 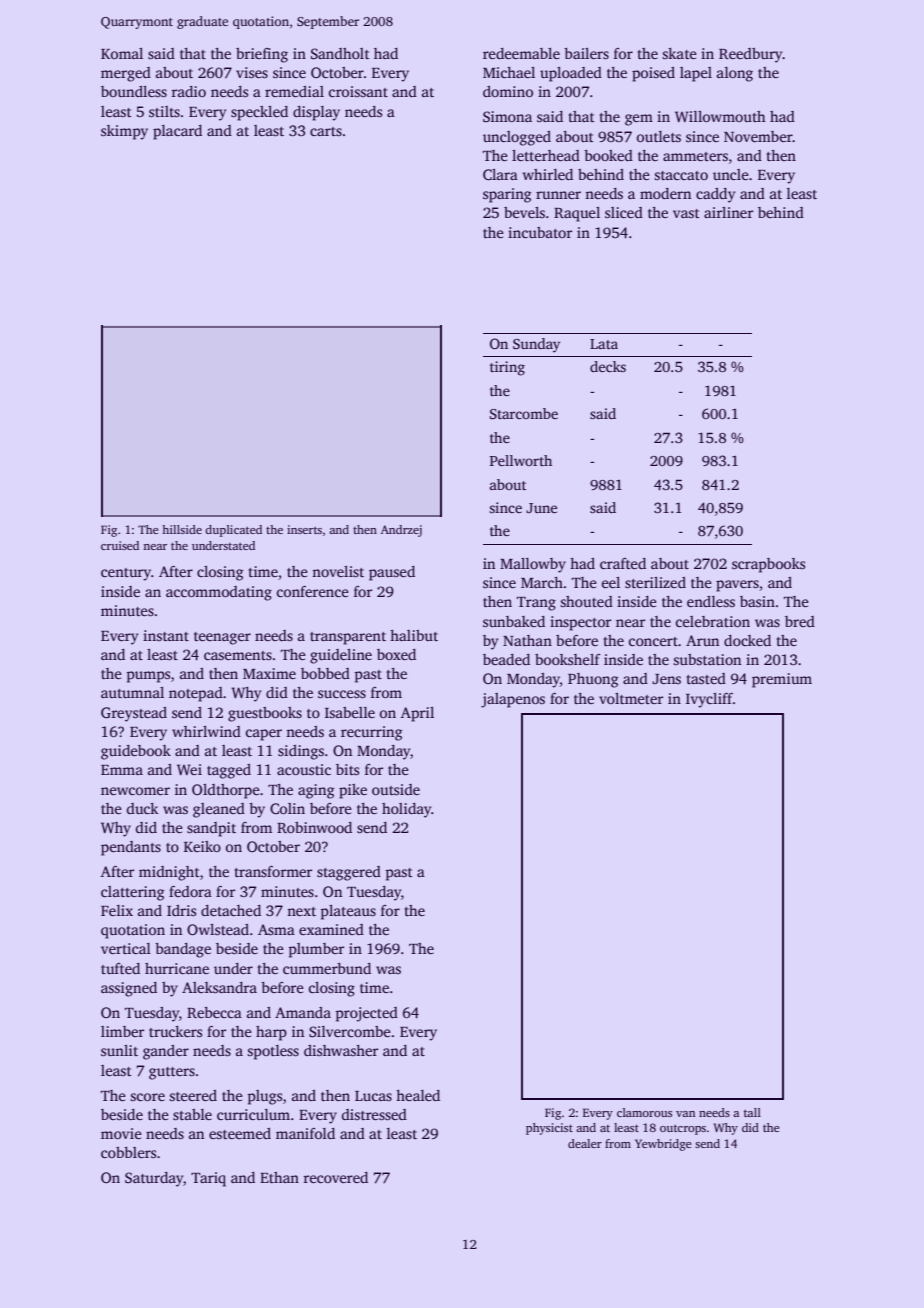 I want to click on Tariq, so click(x=208, y=1179).
